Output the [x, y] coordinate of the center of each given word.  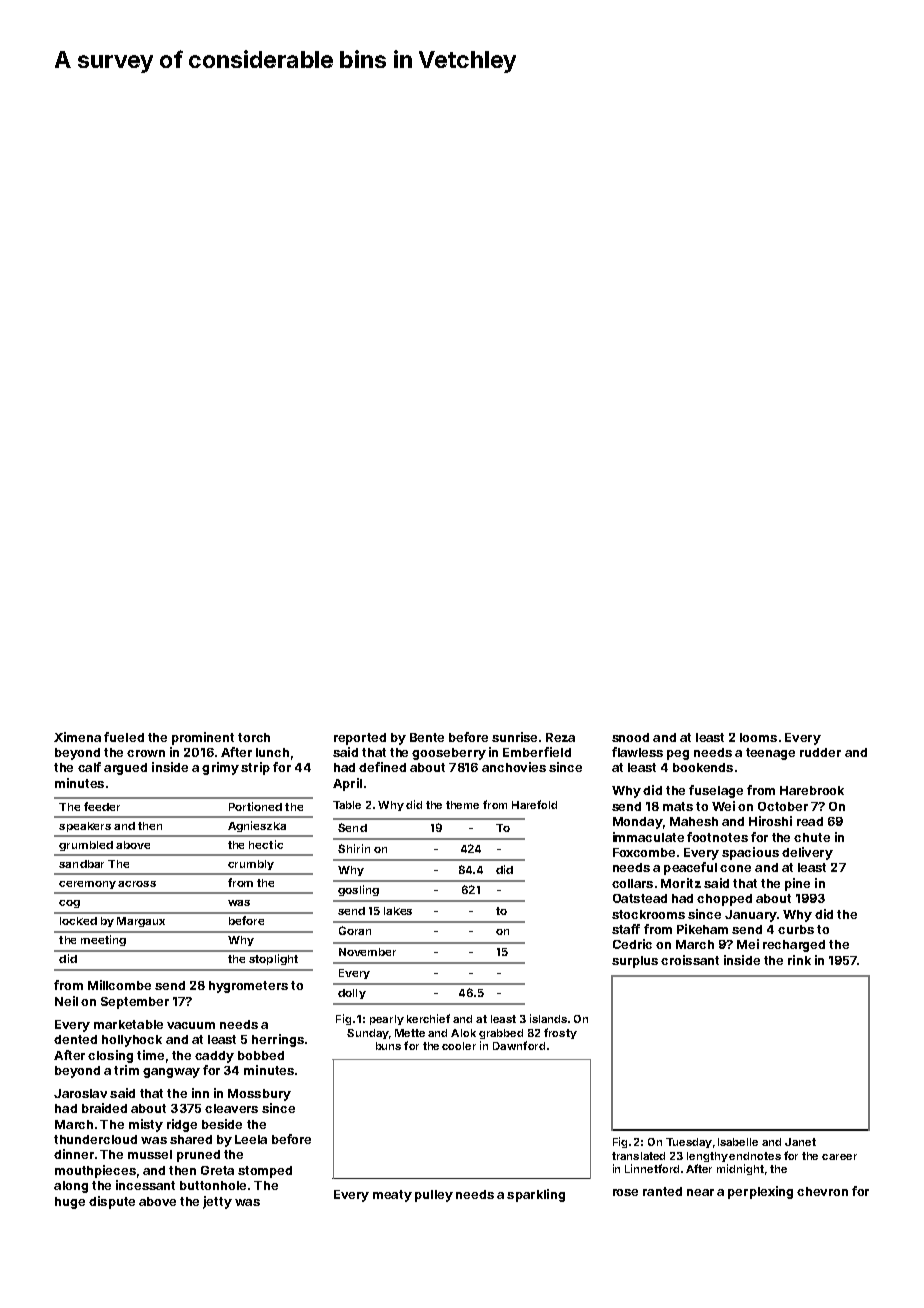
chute [812, 837]
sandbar [81, 864]
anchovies [514, 767]
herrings [278, 1040]
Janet [800, 1142]
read [810, 821]
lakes [398, 911]
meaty [392, 1196]
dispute [112, 1202]
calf [89, 767]
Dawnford [519, 1045]
